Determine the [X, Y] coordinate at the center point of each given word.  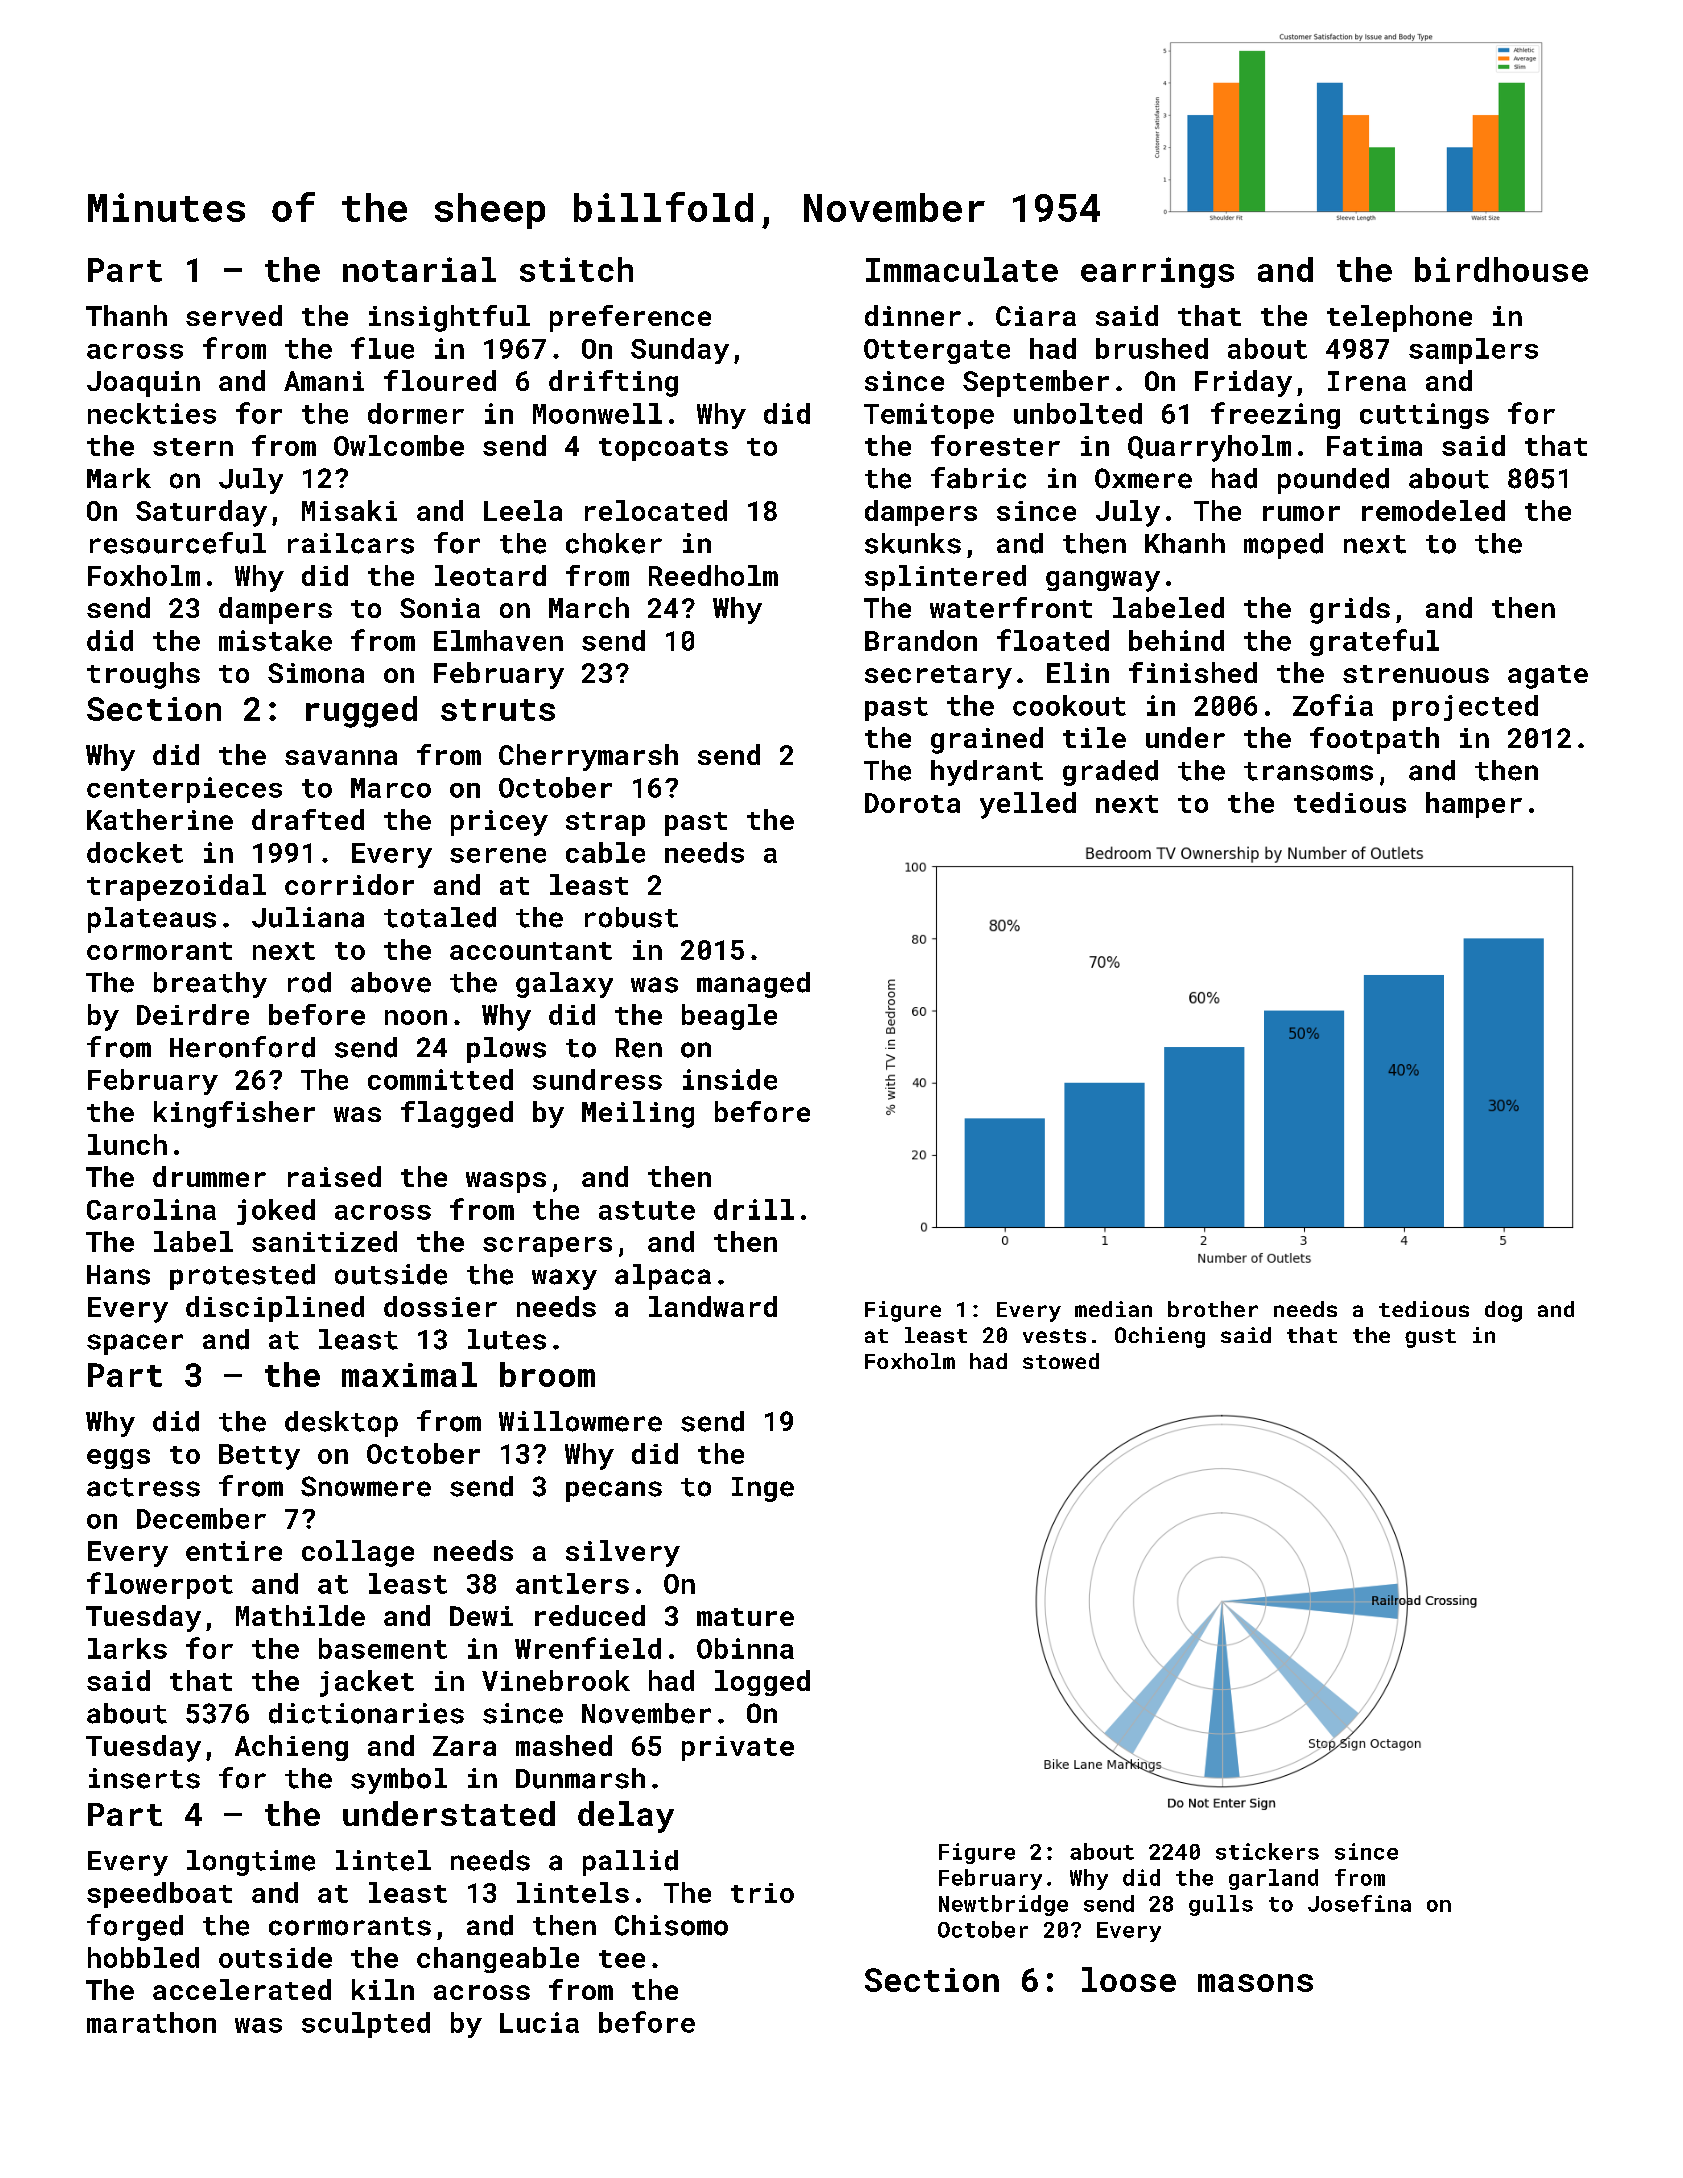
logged [762, 1683]
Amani [324, 381]
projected [1465, 708]
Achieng [291, 1748]
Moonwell [597, 413]
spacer [135, 1344]
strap [605, 824]
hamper [1474, 805]
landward [713, 1306]
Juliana [308, 917]
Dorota [912, 803]
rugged [361, 712]
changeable [498, 1960]
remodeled [1433, 510]
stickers [1267, 1851]
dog [1503, 1311]
